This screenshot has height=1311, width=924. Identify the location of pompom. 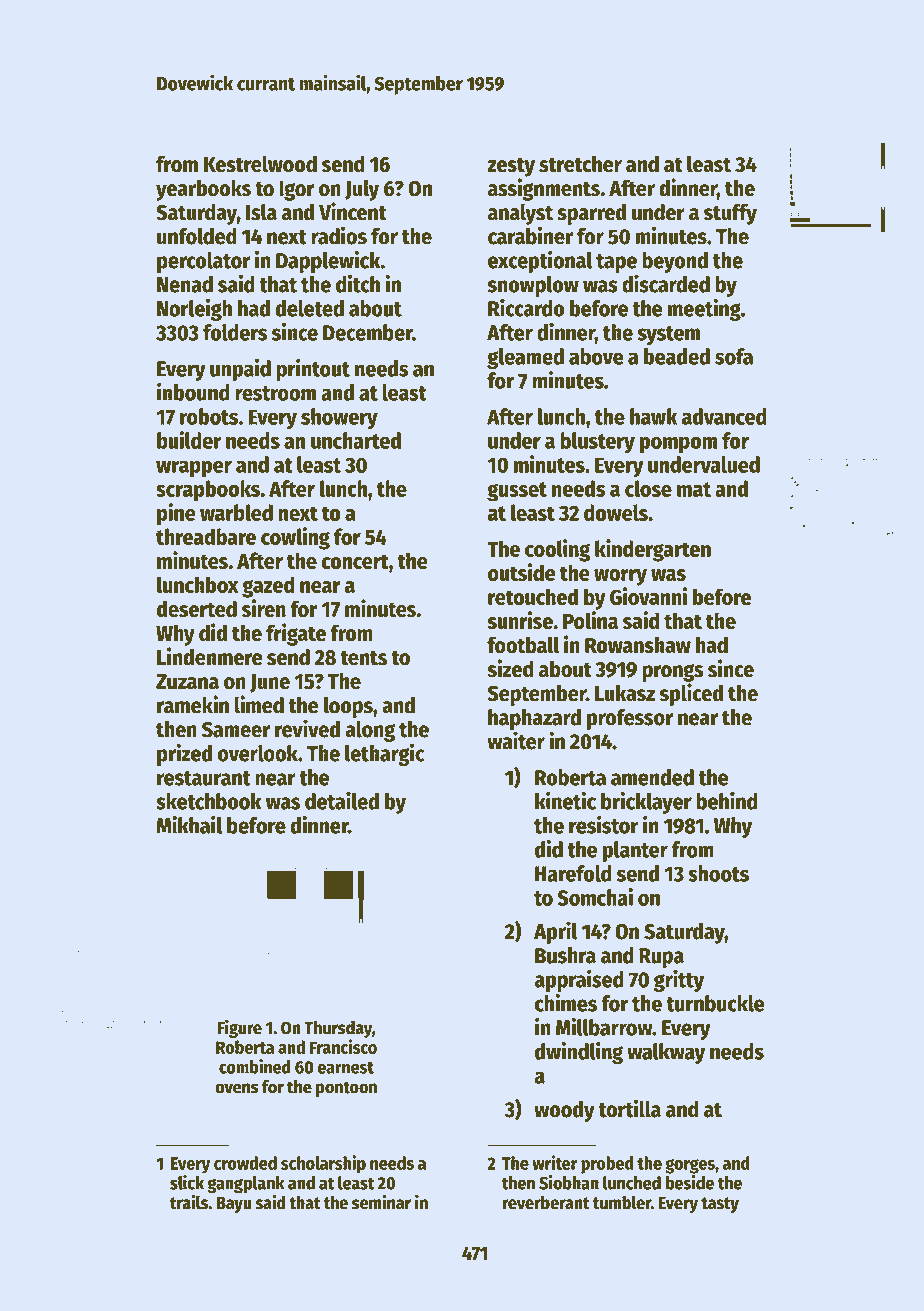
(678, 445).
